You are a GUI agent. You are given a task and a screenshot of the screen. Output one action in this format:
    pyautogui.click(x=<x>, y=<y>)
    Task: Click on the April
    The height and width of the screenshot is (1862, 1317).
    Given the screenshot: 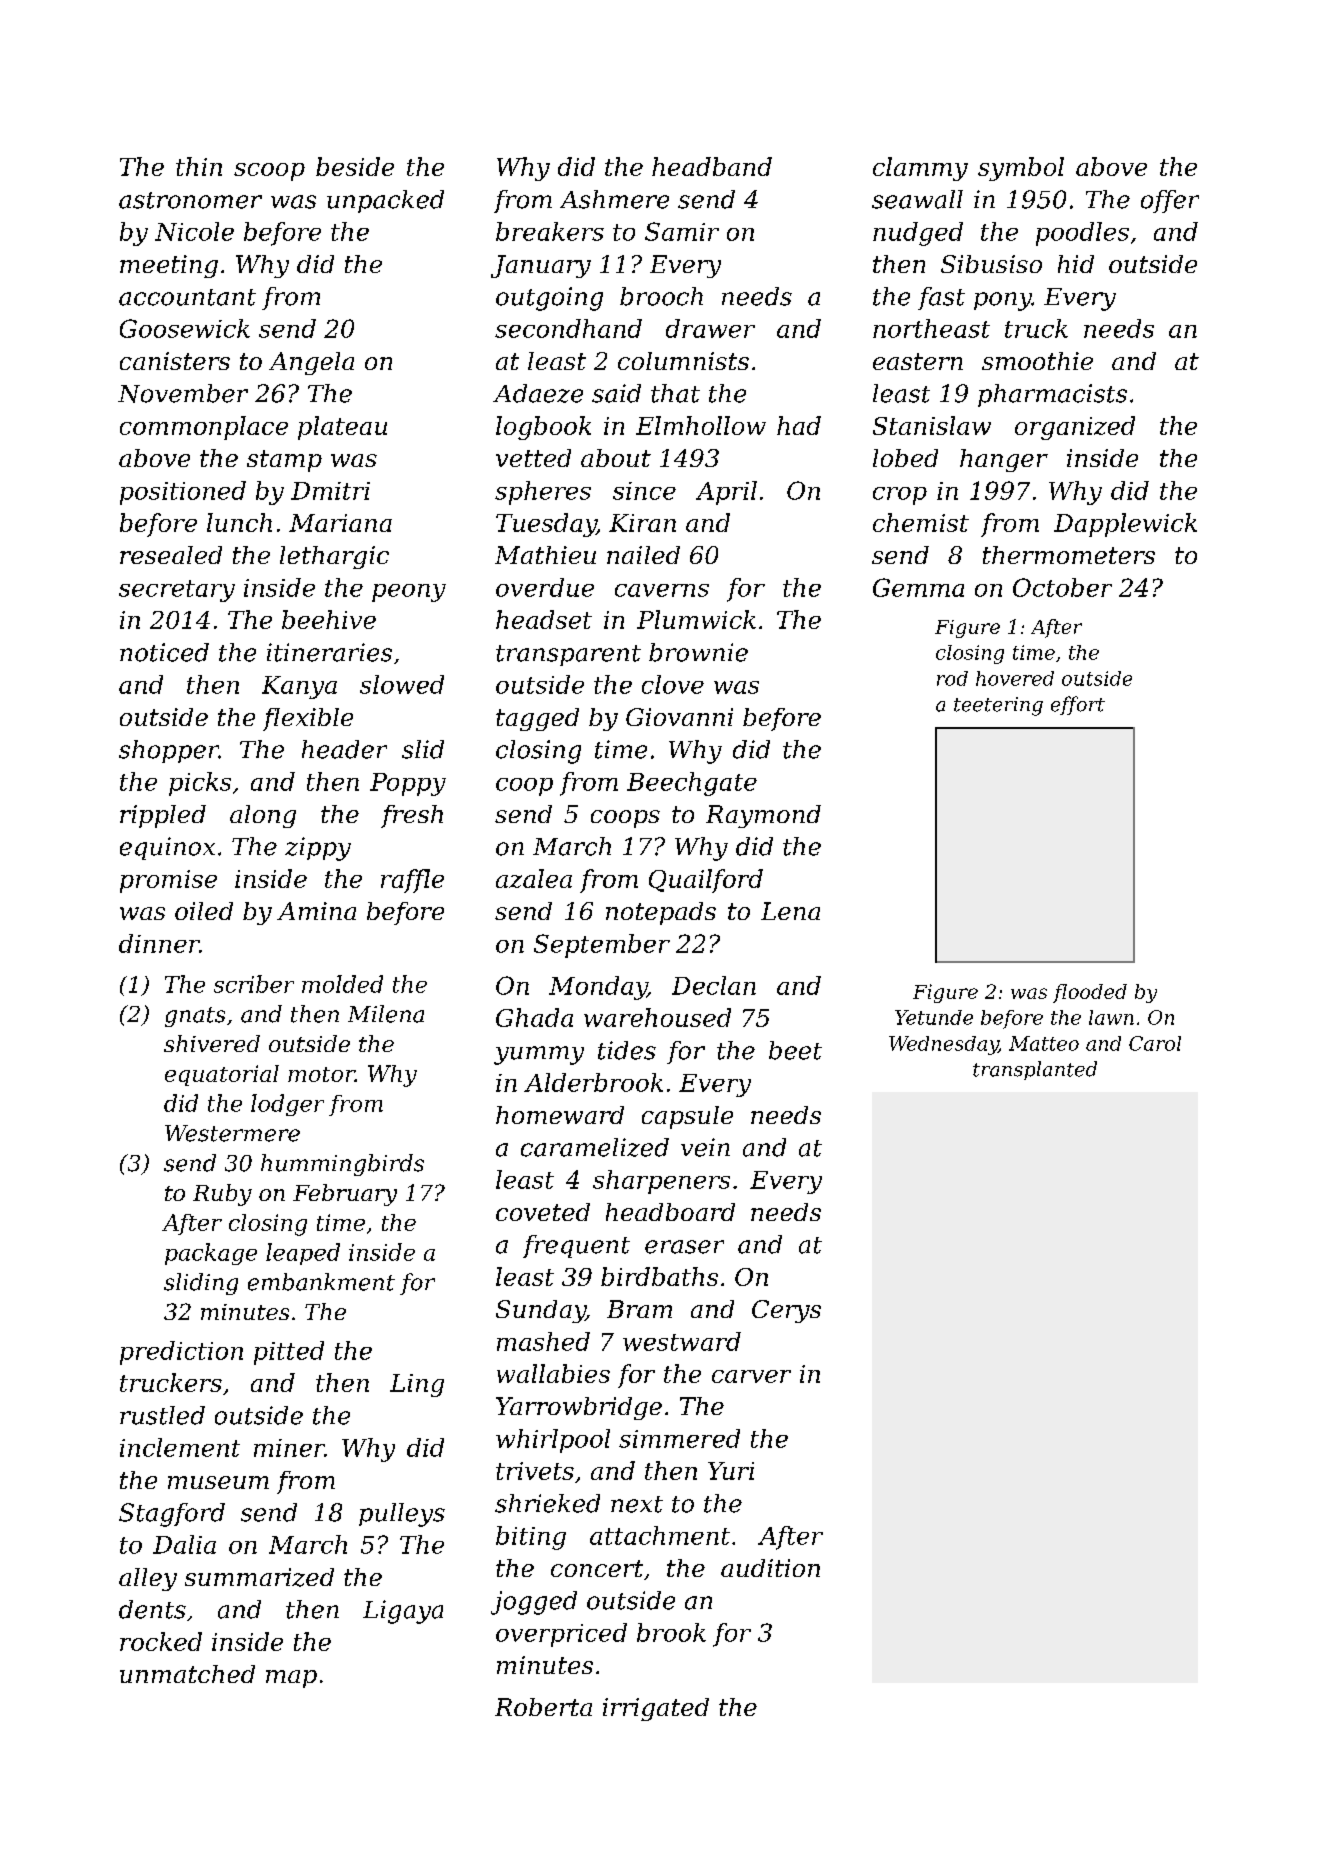 What is the action you would take?
    pyautogui.click(x=726, y=493)
